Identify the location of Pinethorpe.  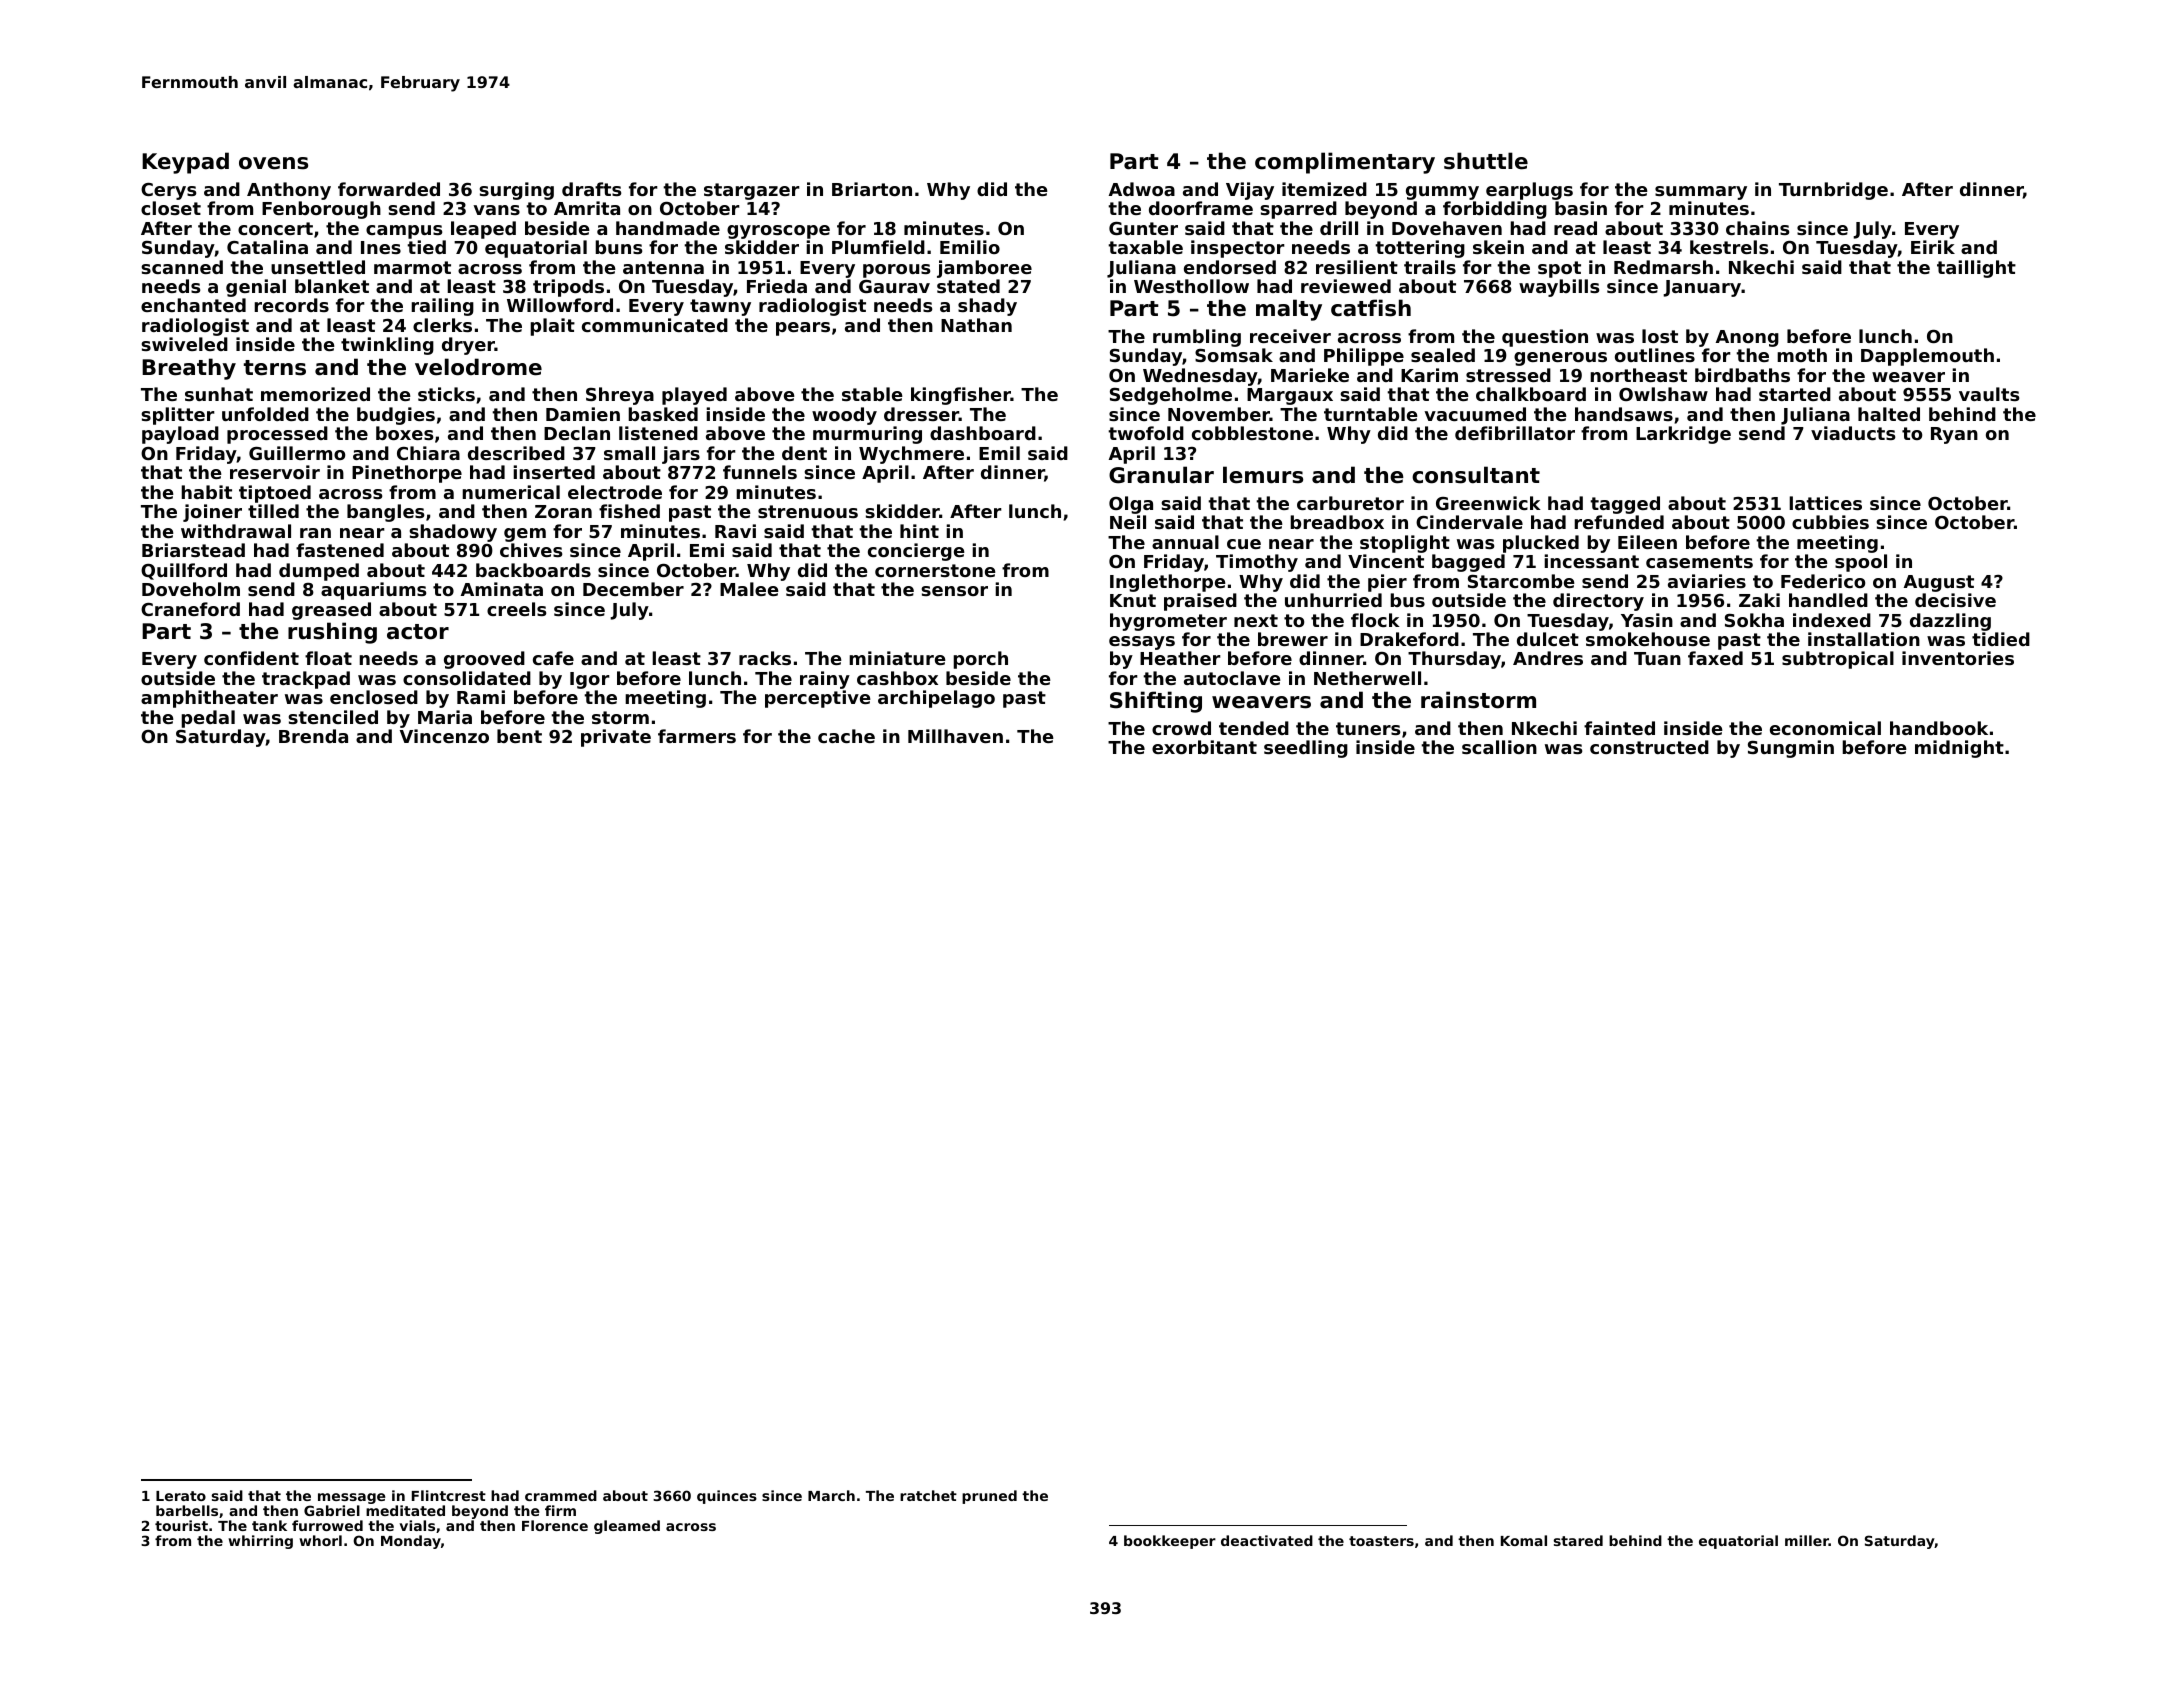
(407, 474).
